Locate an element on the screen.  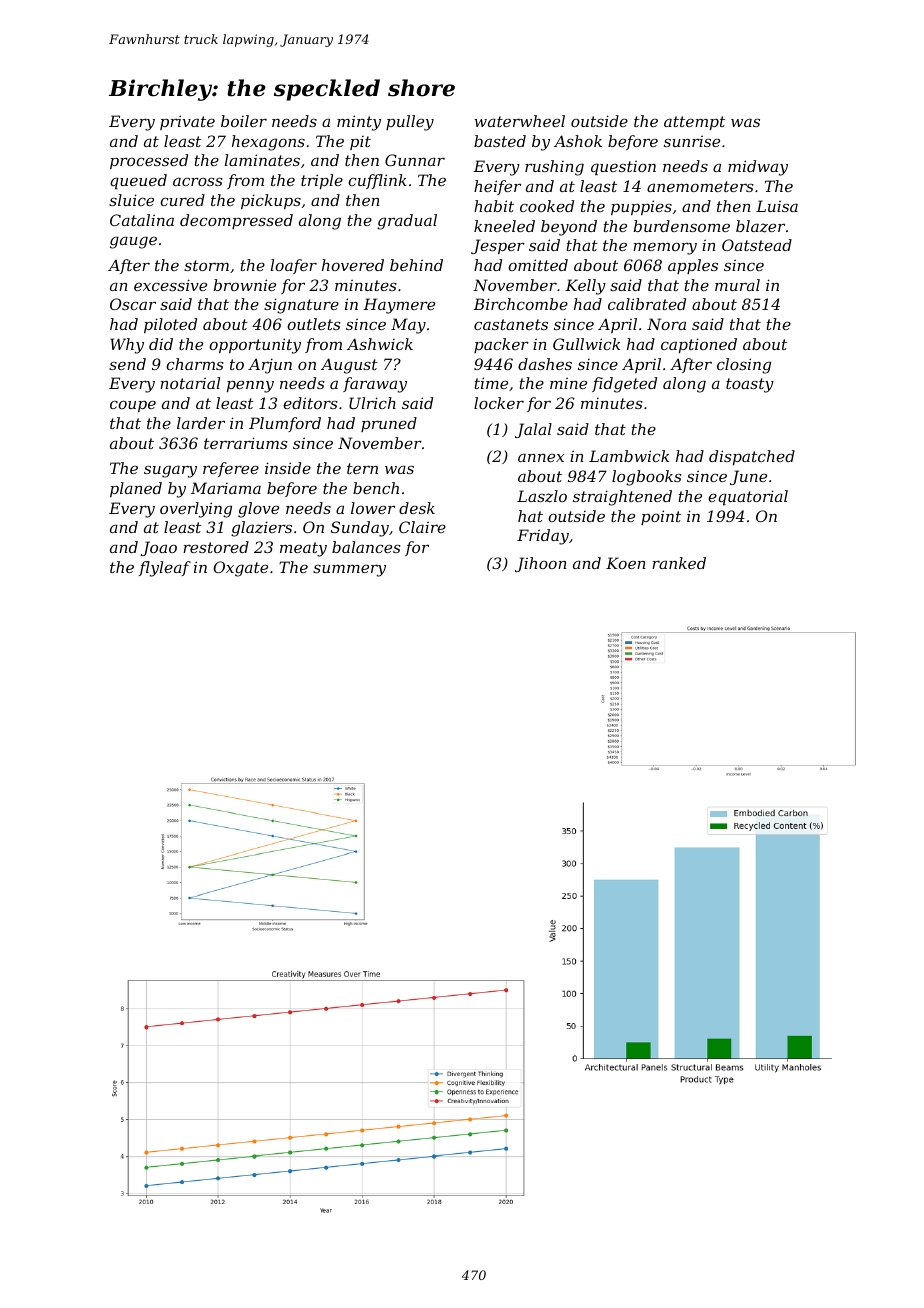
queued is located at coordinates (138, 181).
